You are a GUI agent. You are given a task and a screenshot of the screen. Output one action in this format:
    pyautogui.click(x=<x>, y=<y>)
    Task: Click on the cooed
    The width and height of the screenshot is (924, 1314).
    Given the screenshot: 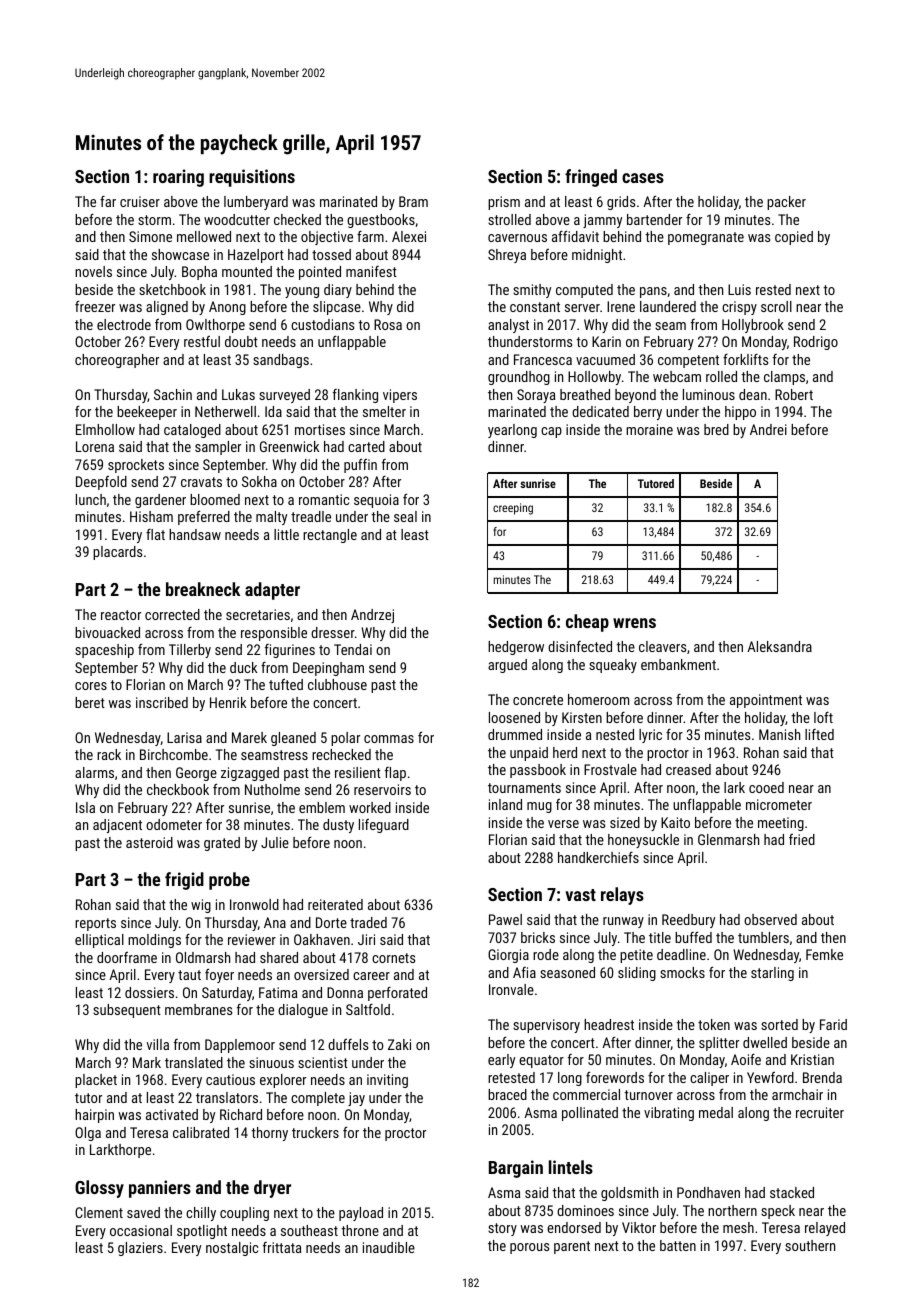 What is the action you would take?
    pyautogui.click(x=766, y=787)
